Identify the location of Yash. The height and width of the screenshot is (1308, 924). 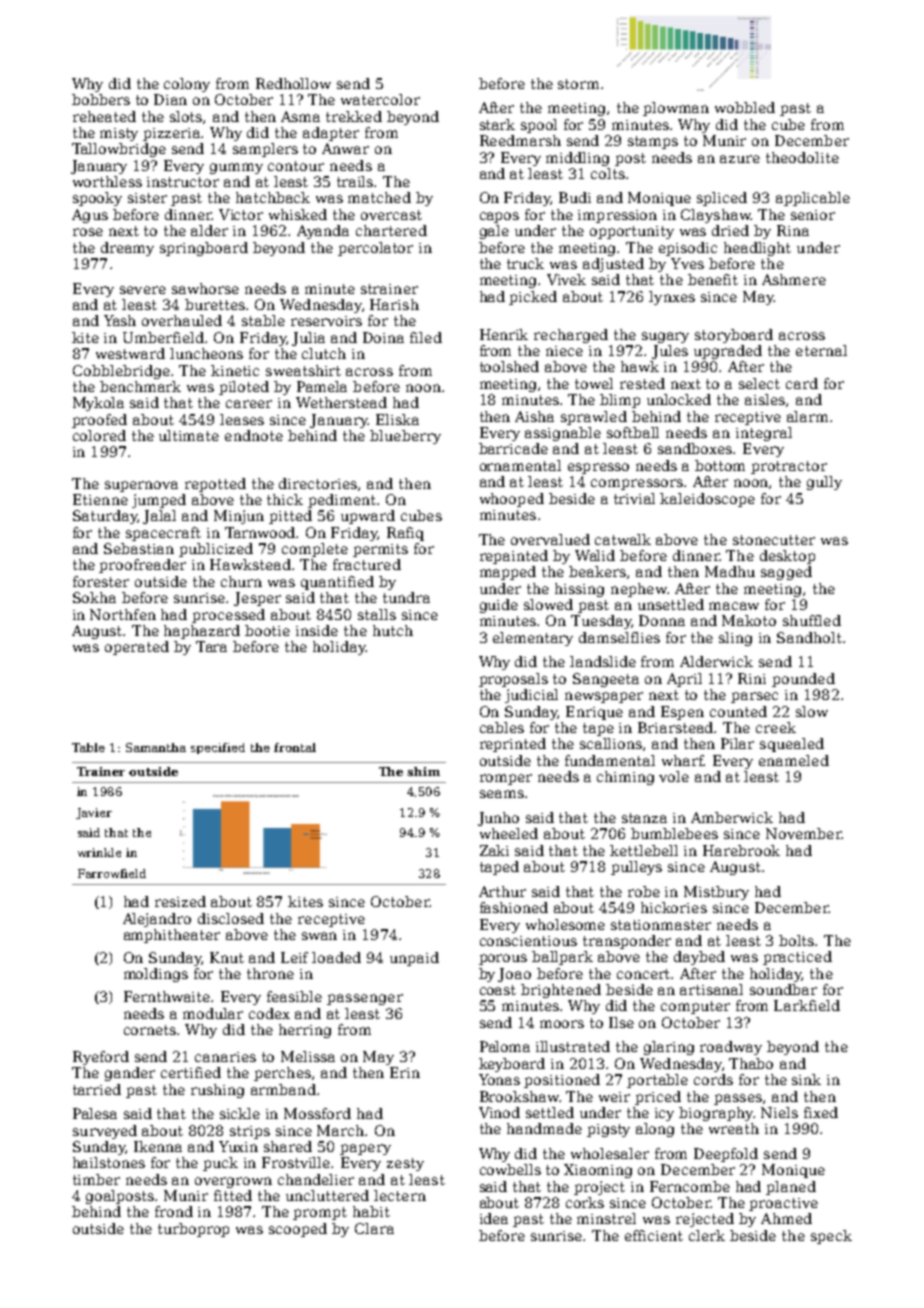
(120, 320).
